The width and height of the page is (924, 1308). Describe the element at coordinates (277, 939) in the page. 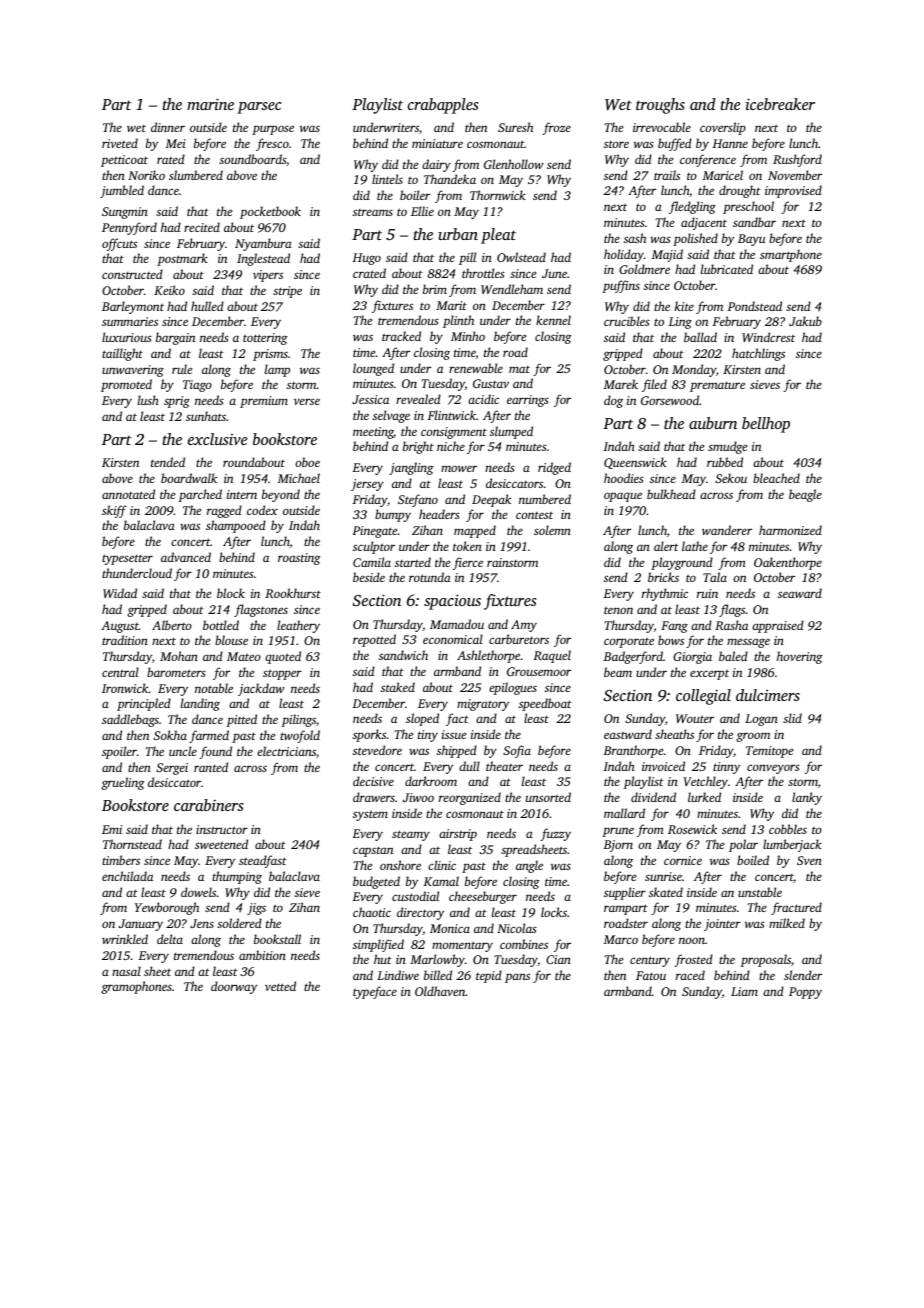

I see `bookstall` at that location.
